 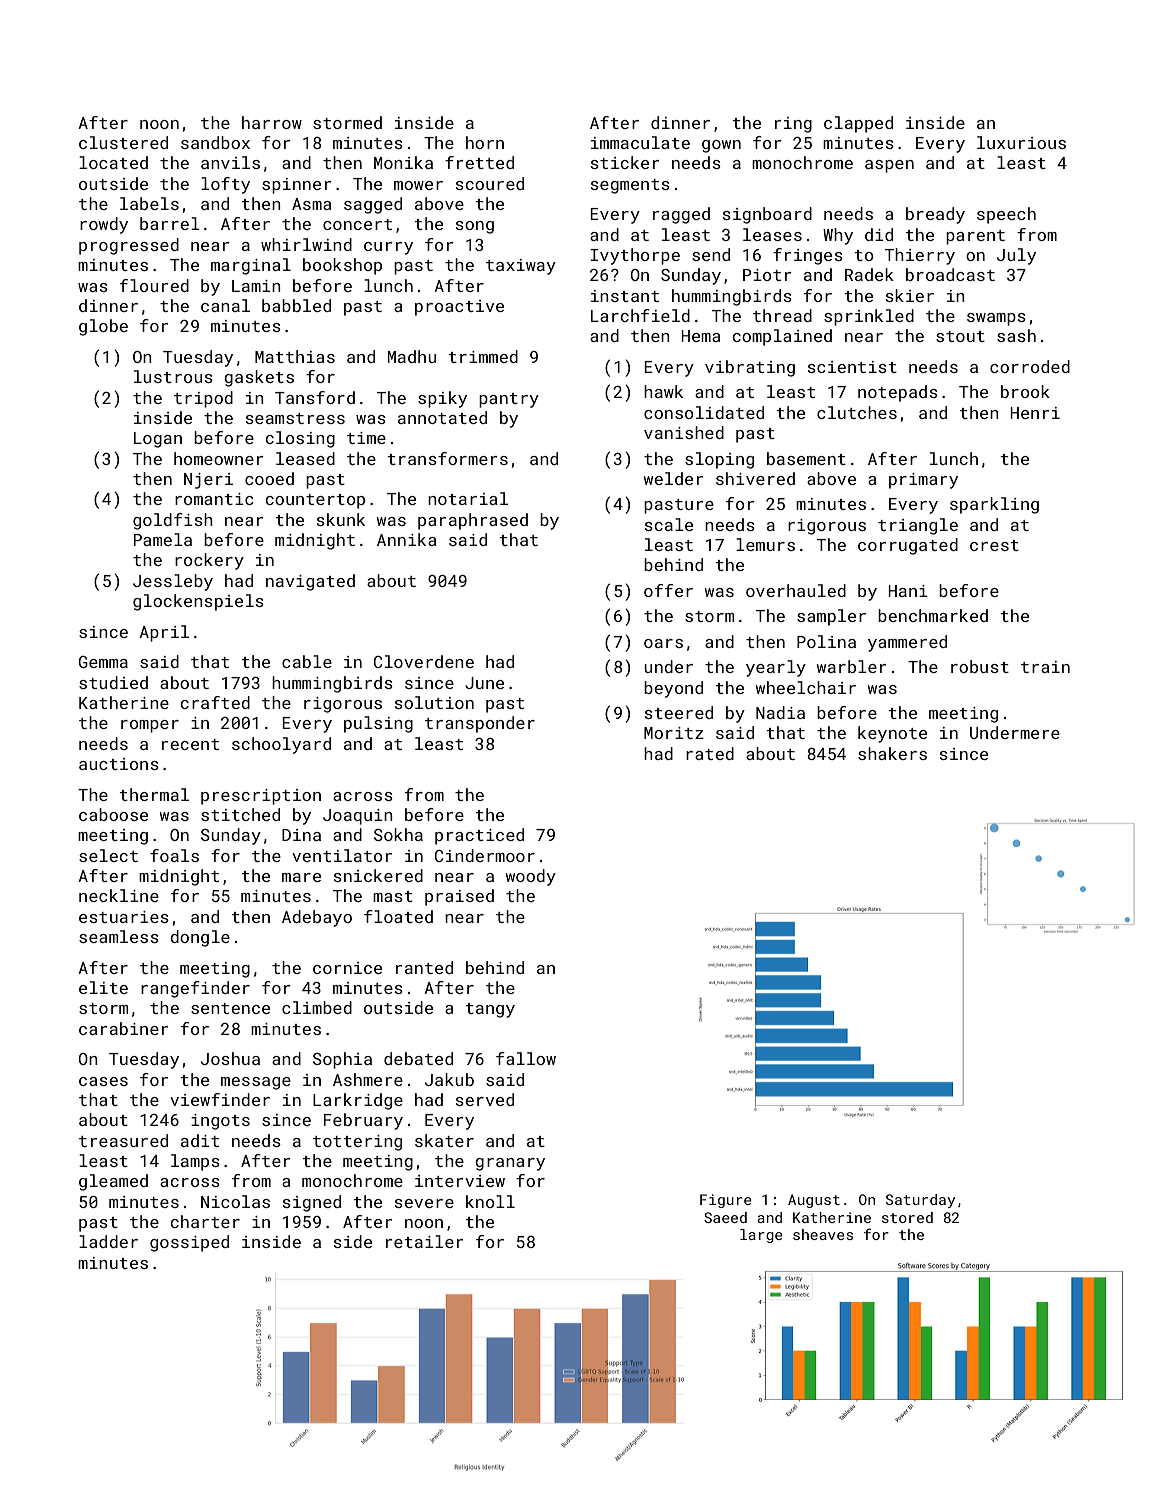 I want to click on sentence, so click(x=230, y=1008).
